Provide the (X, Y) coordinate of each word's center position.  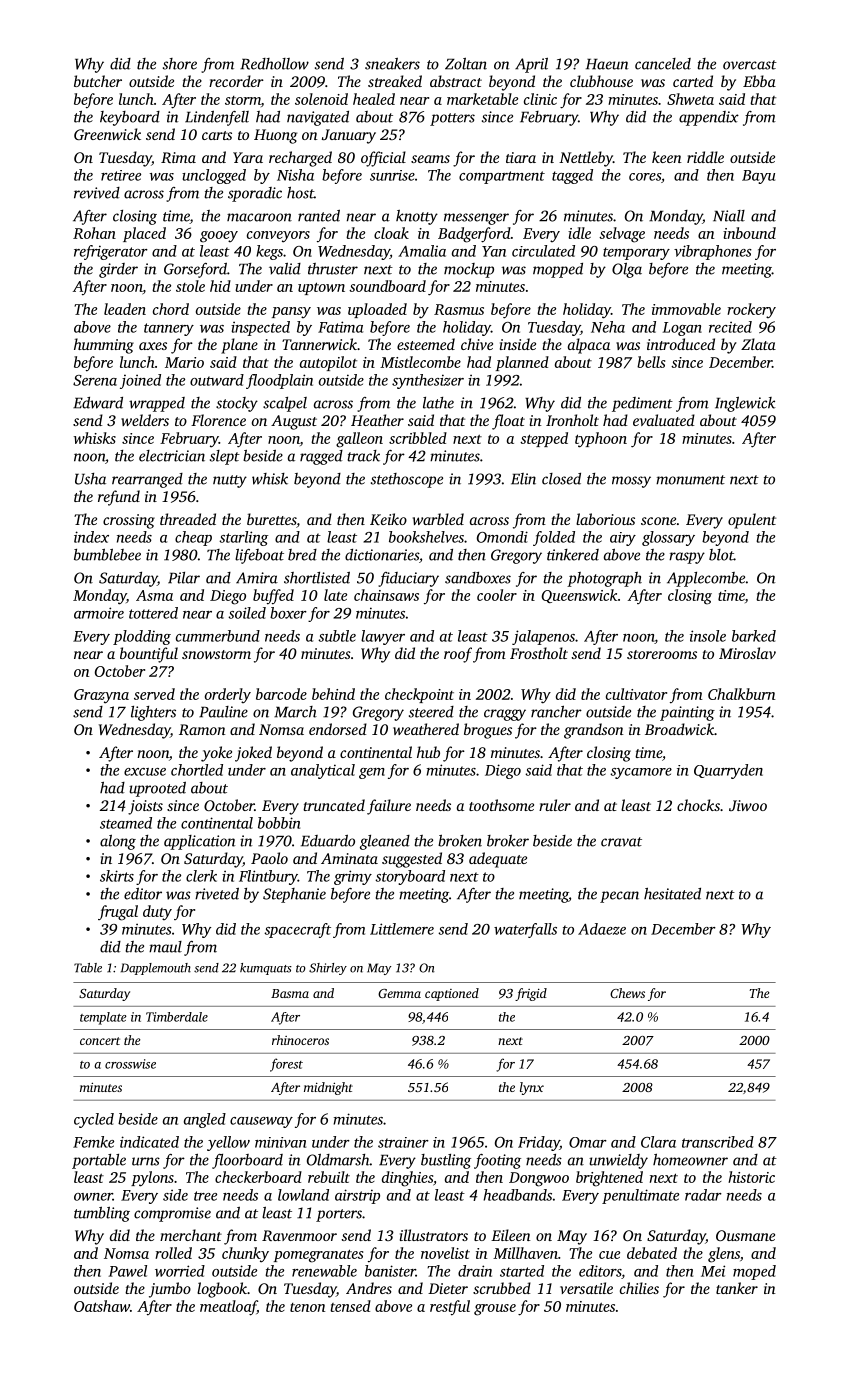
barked (754, 636)
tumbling (102, 1214)
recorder (236, 81)
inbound (749, 233)
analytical (323, 771)
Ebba (759, 81)
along (118, 842)
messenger (476, 219)
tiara (521, 157)
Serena (95, 380)
